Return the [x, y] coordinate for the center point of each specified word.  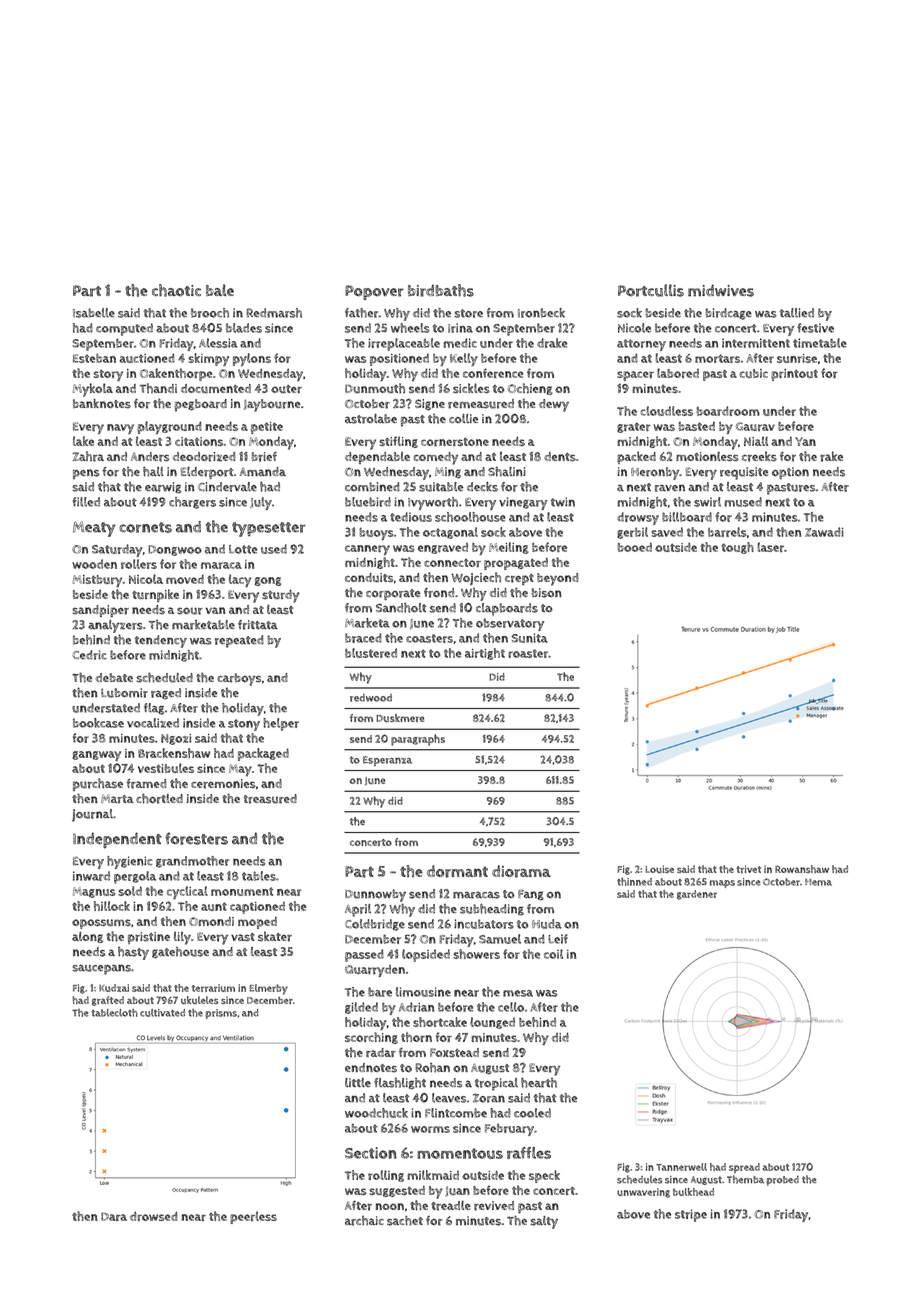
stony [244, 725]
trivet [748, 869]
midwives [721, 290]
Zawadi [824, 532]
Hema [818, 882]
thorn [416, 1037]
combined [372, 487]
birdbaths [441, 290]
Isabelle [94, 313]
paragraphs [418, 740]
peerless [253, 1217]
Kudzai [114, 988]
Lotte [243, 549]
